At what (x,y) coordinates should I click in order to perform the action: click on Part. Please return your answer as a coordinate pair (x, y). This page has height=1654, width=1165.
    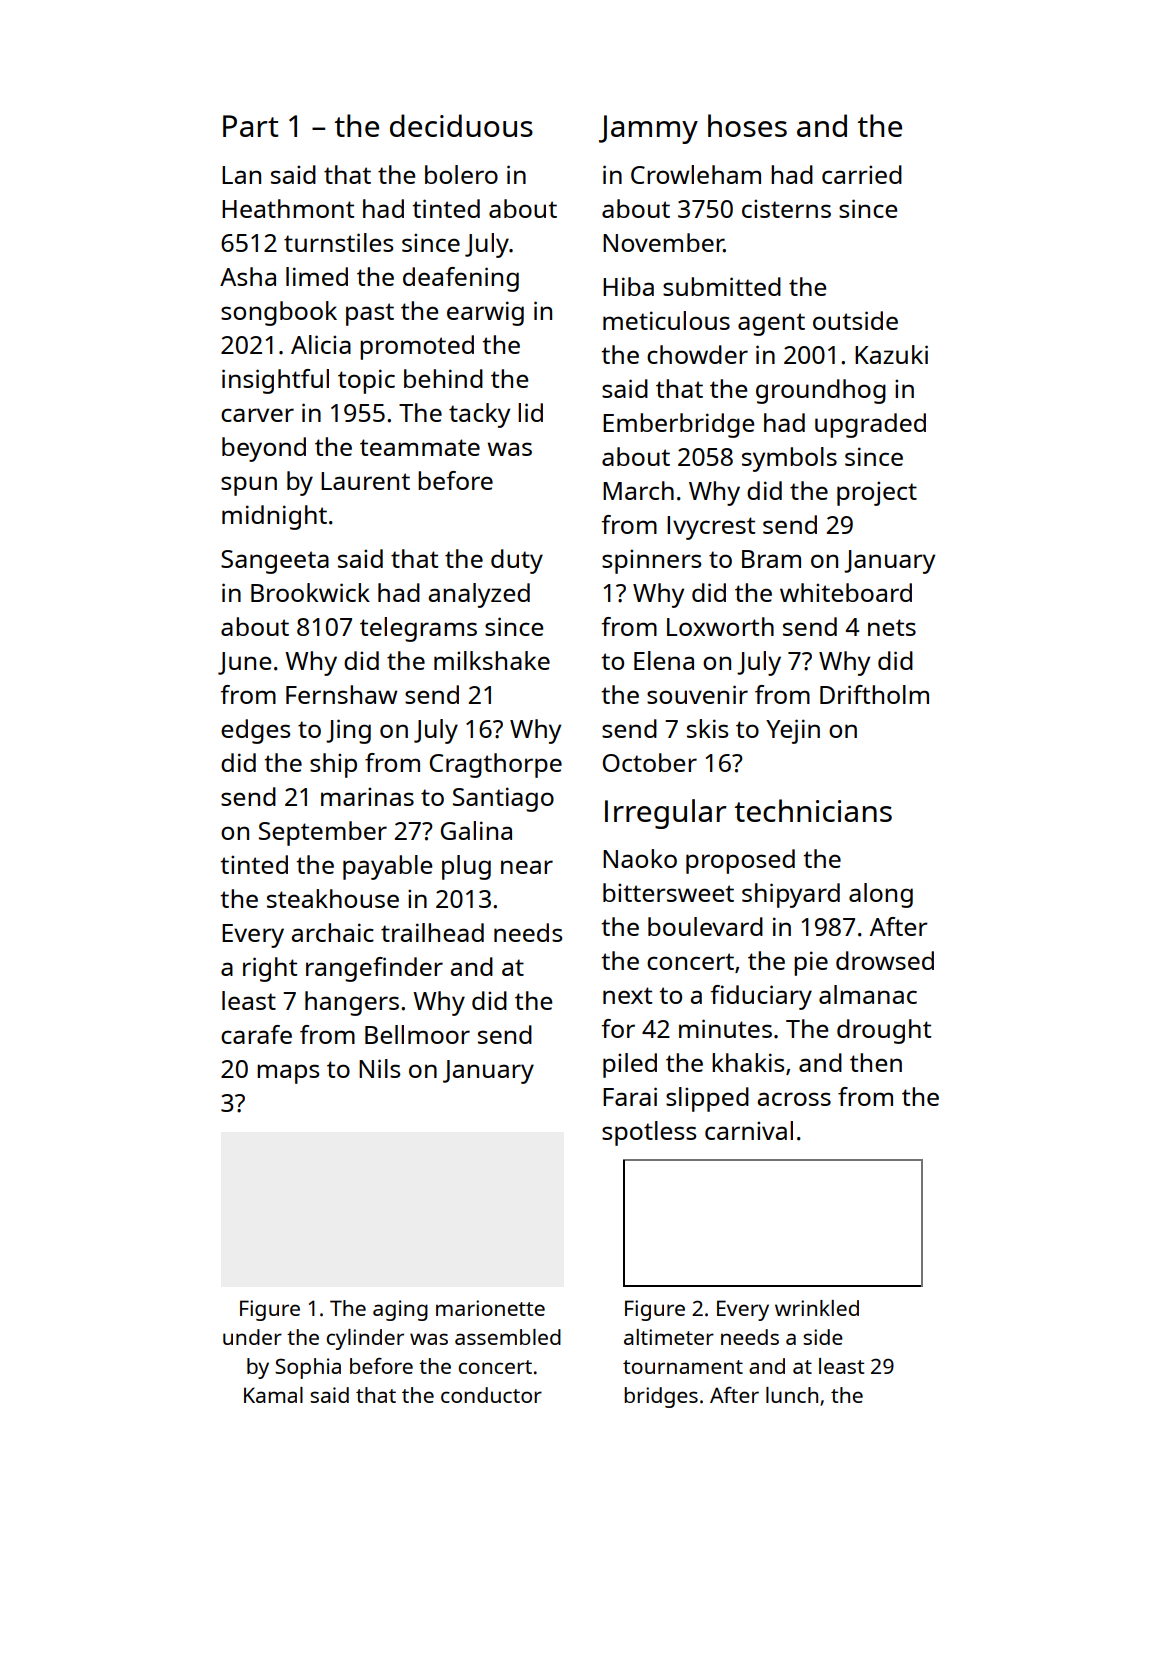
    Looking at the image, I should click on (251, 126).
